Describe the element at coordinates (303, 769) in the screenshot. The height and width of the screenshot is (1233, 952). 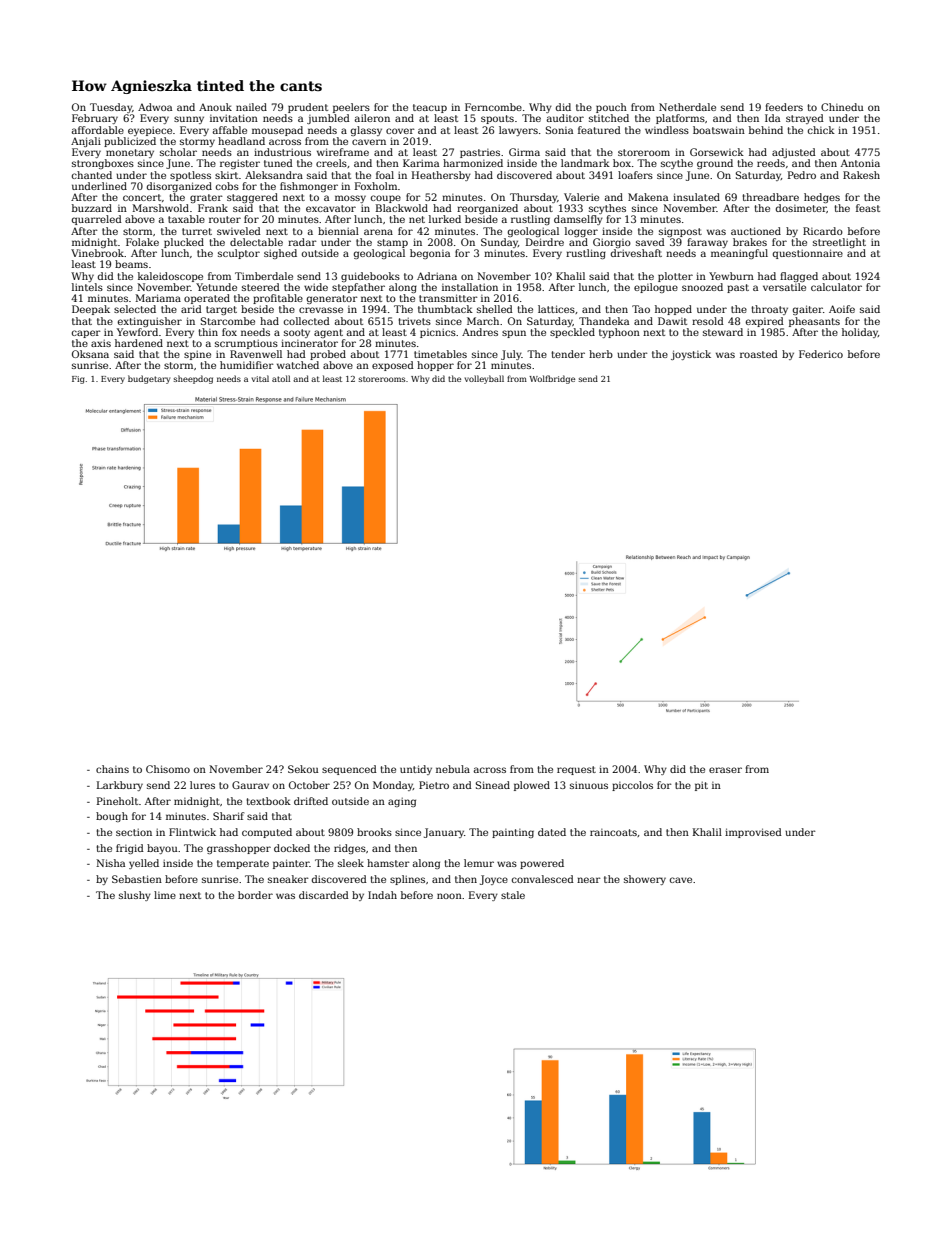
I see `Sekou` at that location.
